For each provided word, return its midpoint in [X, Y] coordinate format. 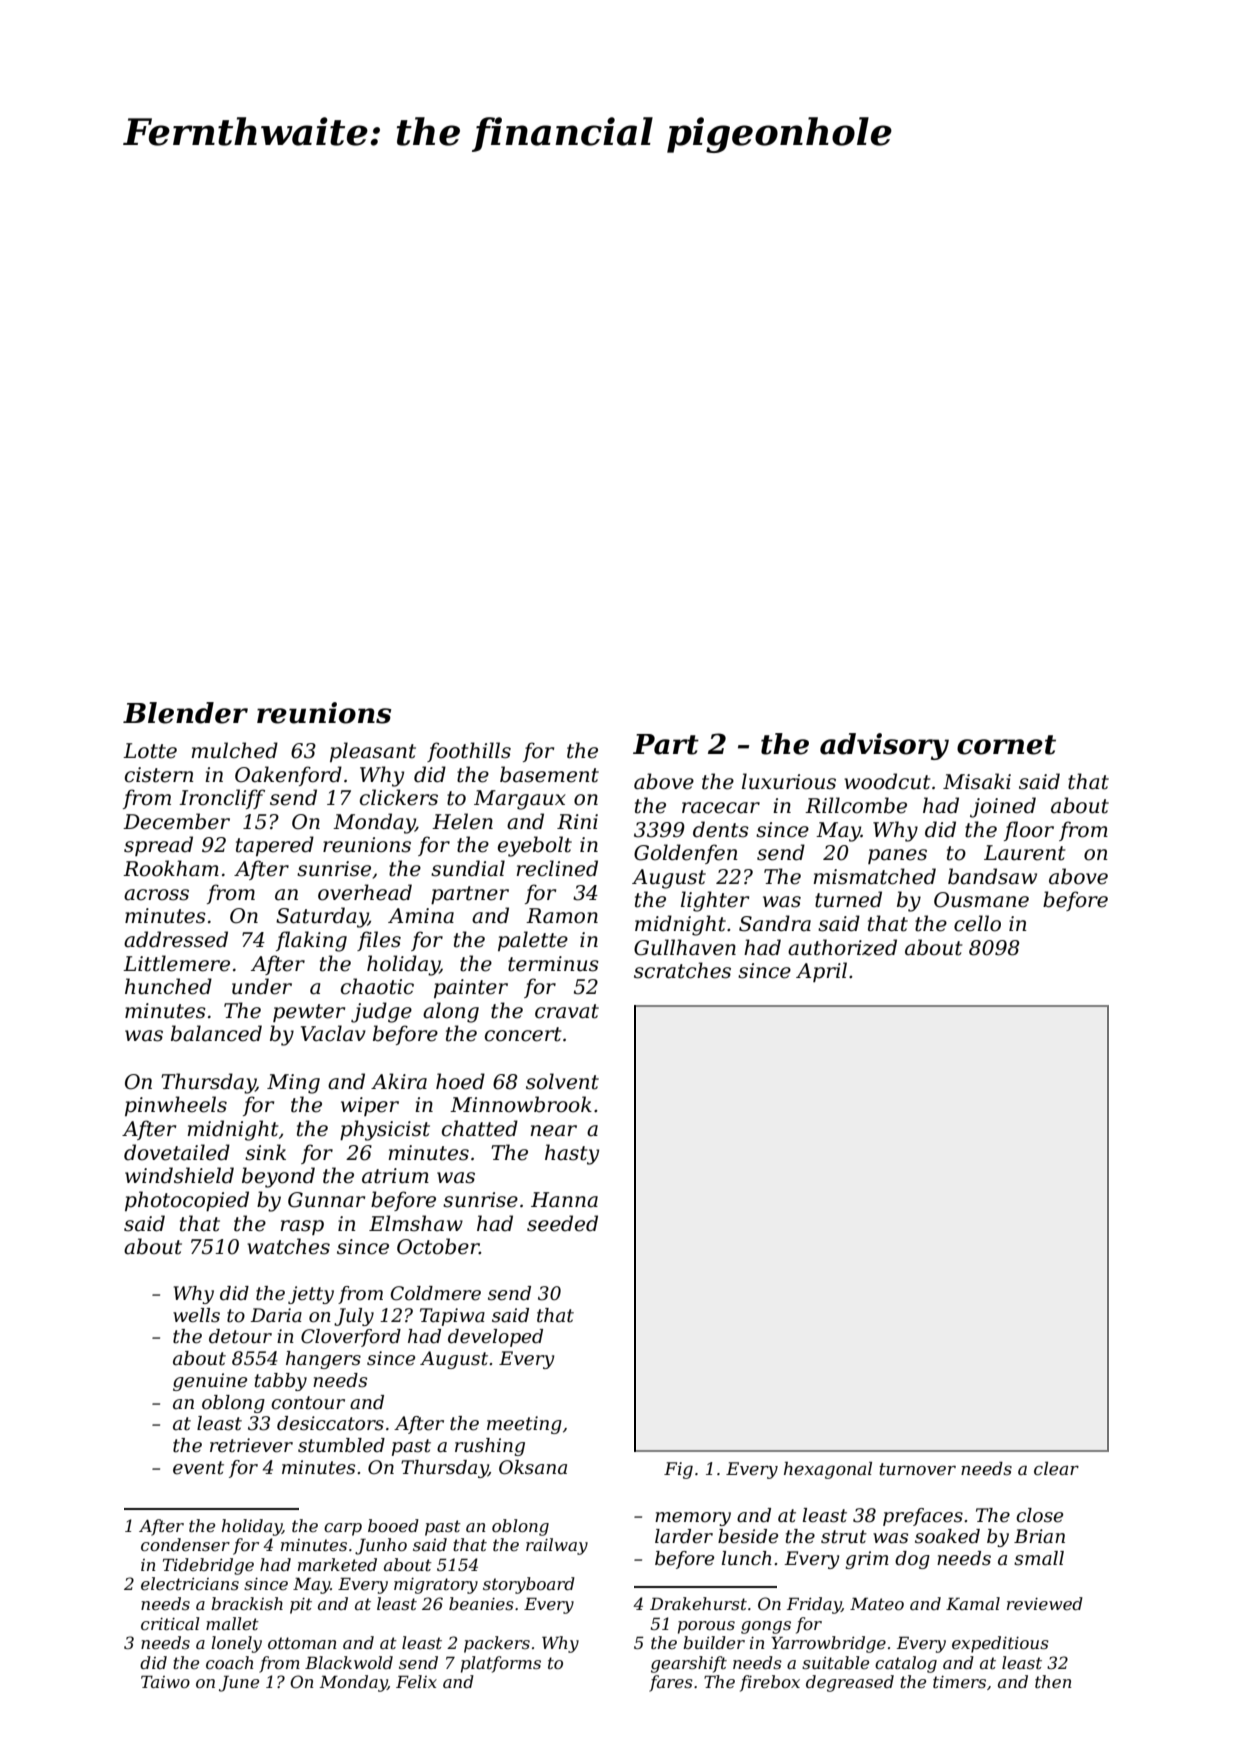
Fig [678, 1470]
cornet [1006, 745]
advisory [884, 746]
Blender [185, 713]
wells [196, 1315]
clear [1056, 1469]
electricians [190, 1583]
